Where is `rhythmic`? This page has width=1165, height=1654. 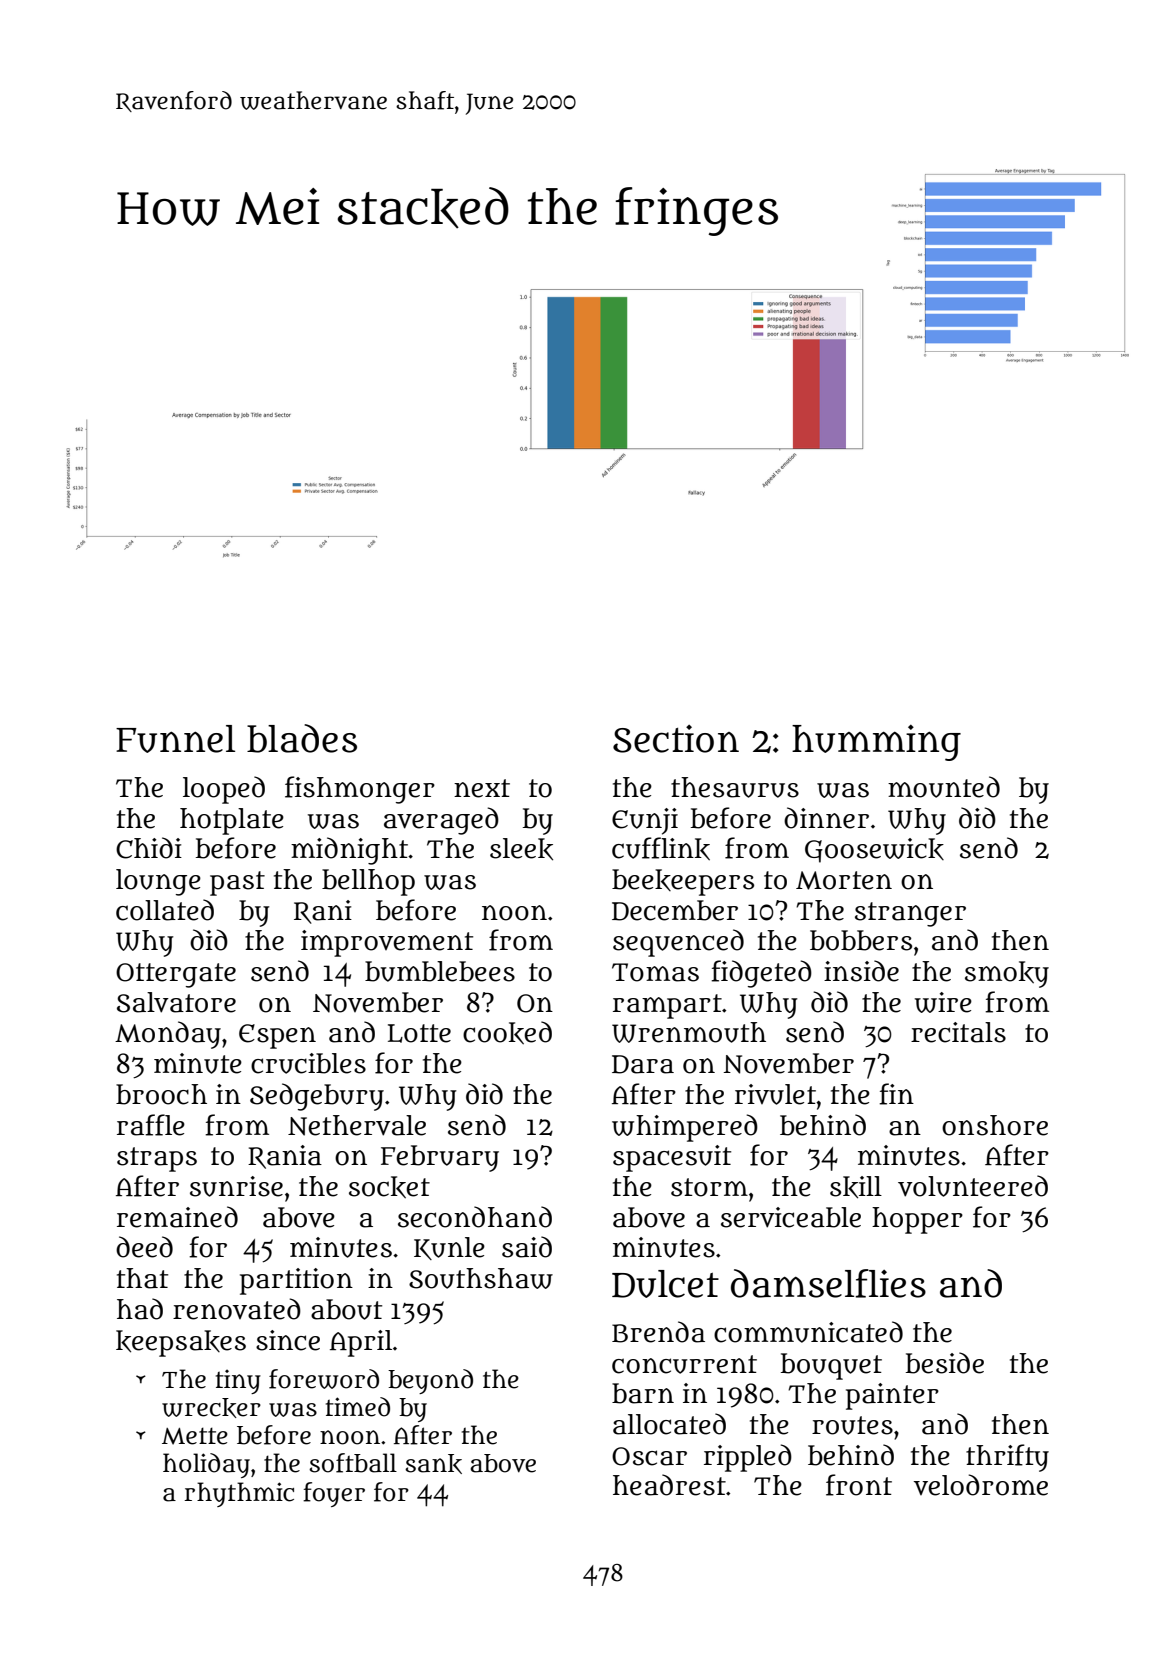
rhythmic is located at coordinates (239, 1494).
